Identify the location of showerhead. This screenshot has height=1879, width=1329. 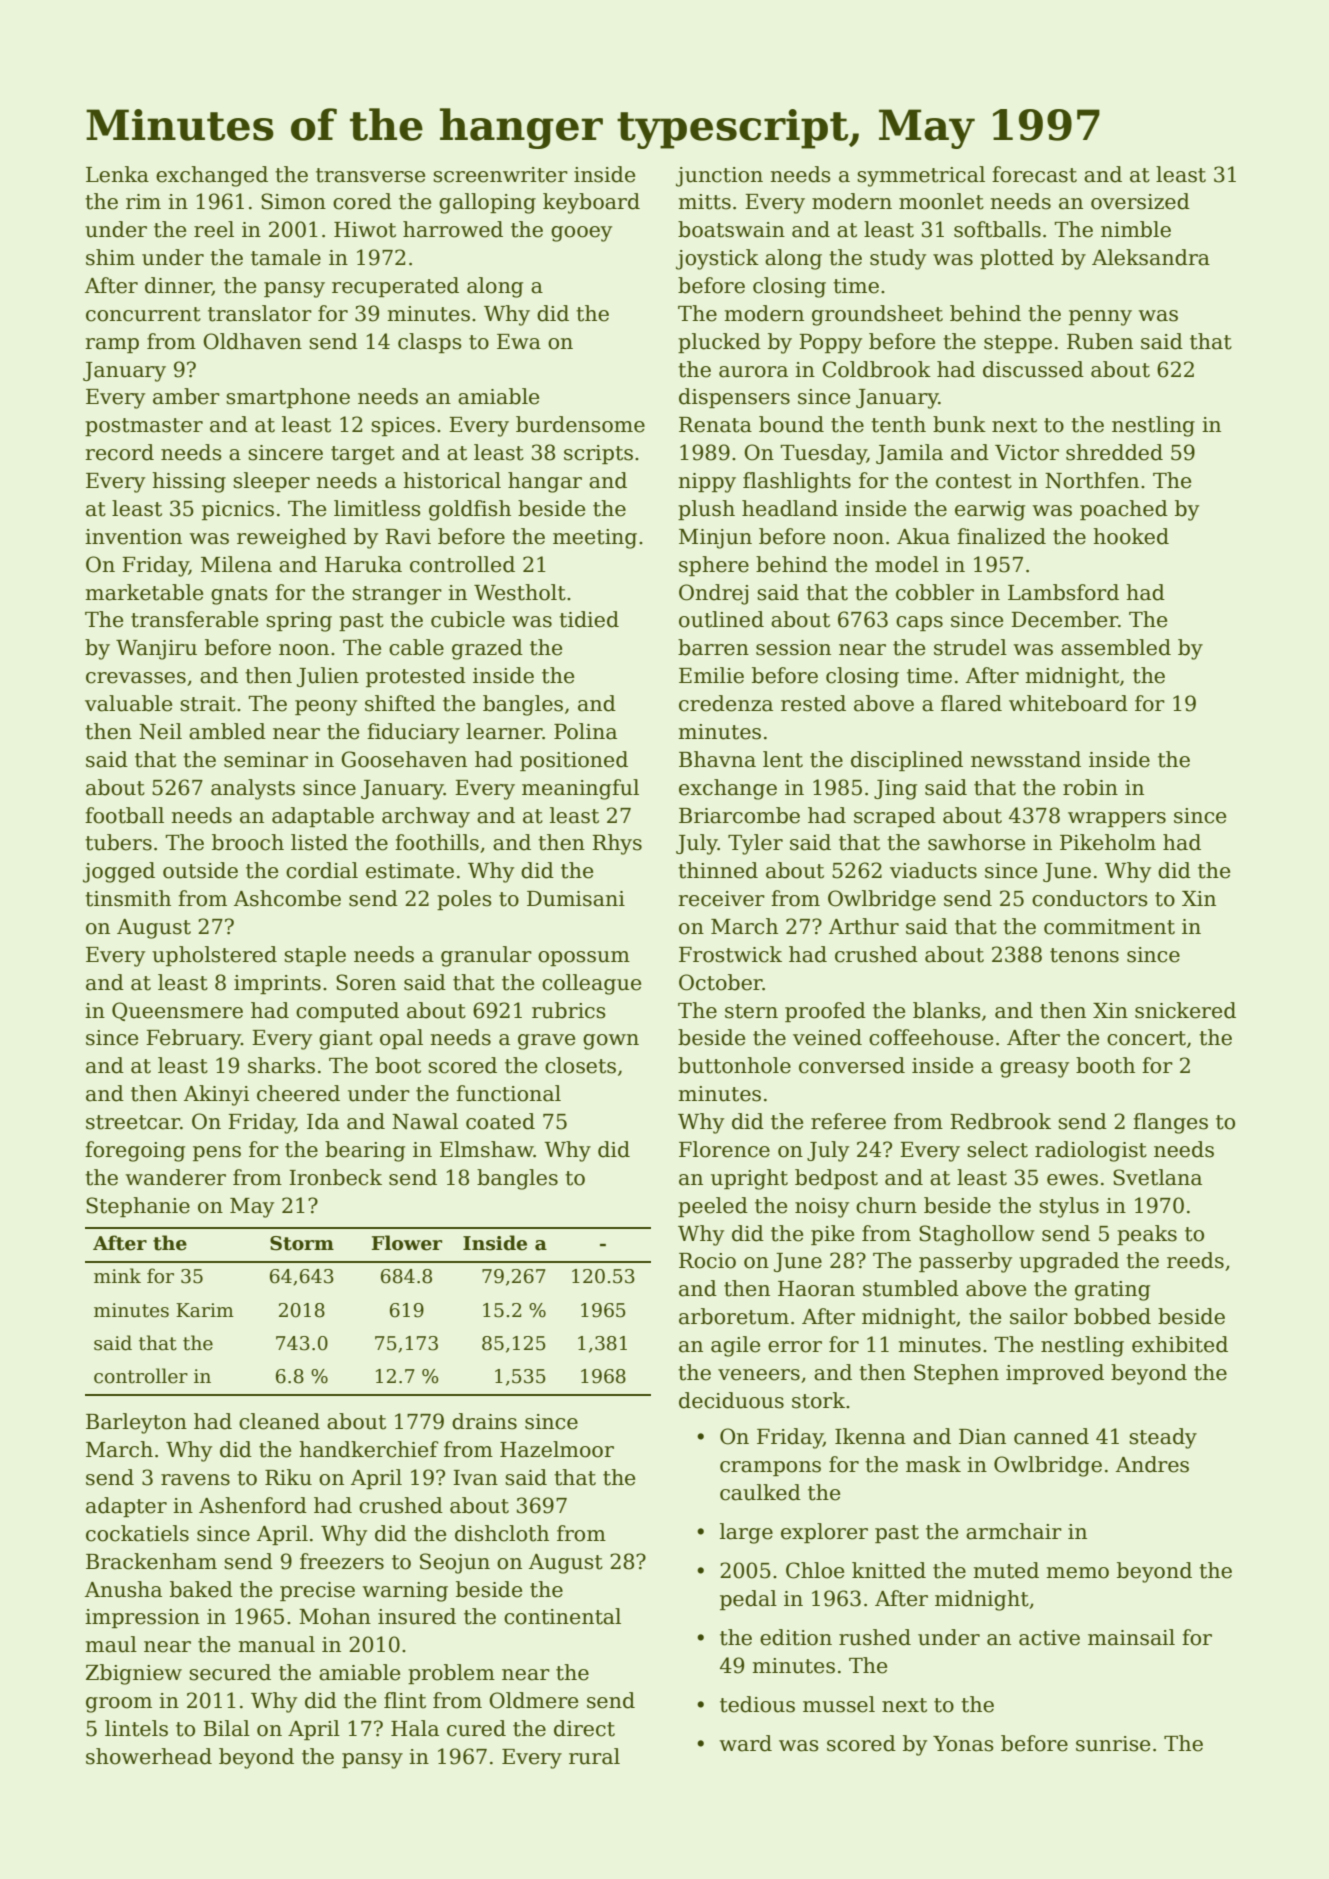
(149, 1756).
